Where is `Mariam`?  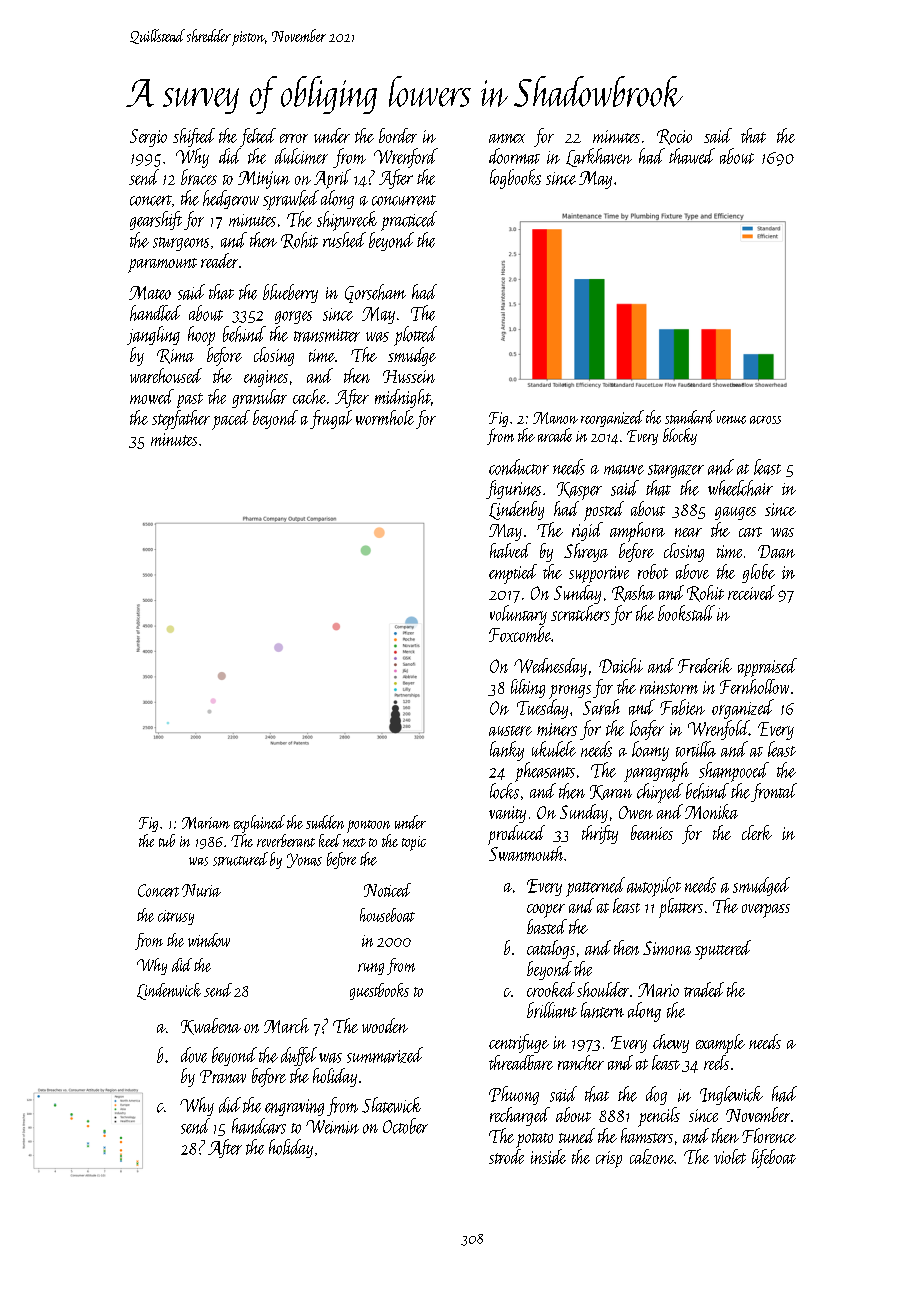
Mariam is located at coordinates (206, 823).
